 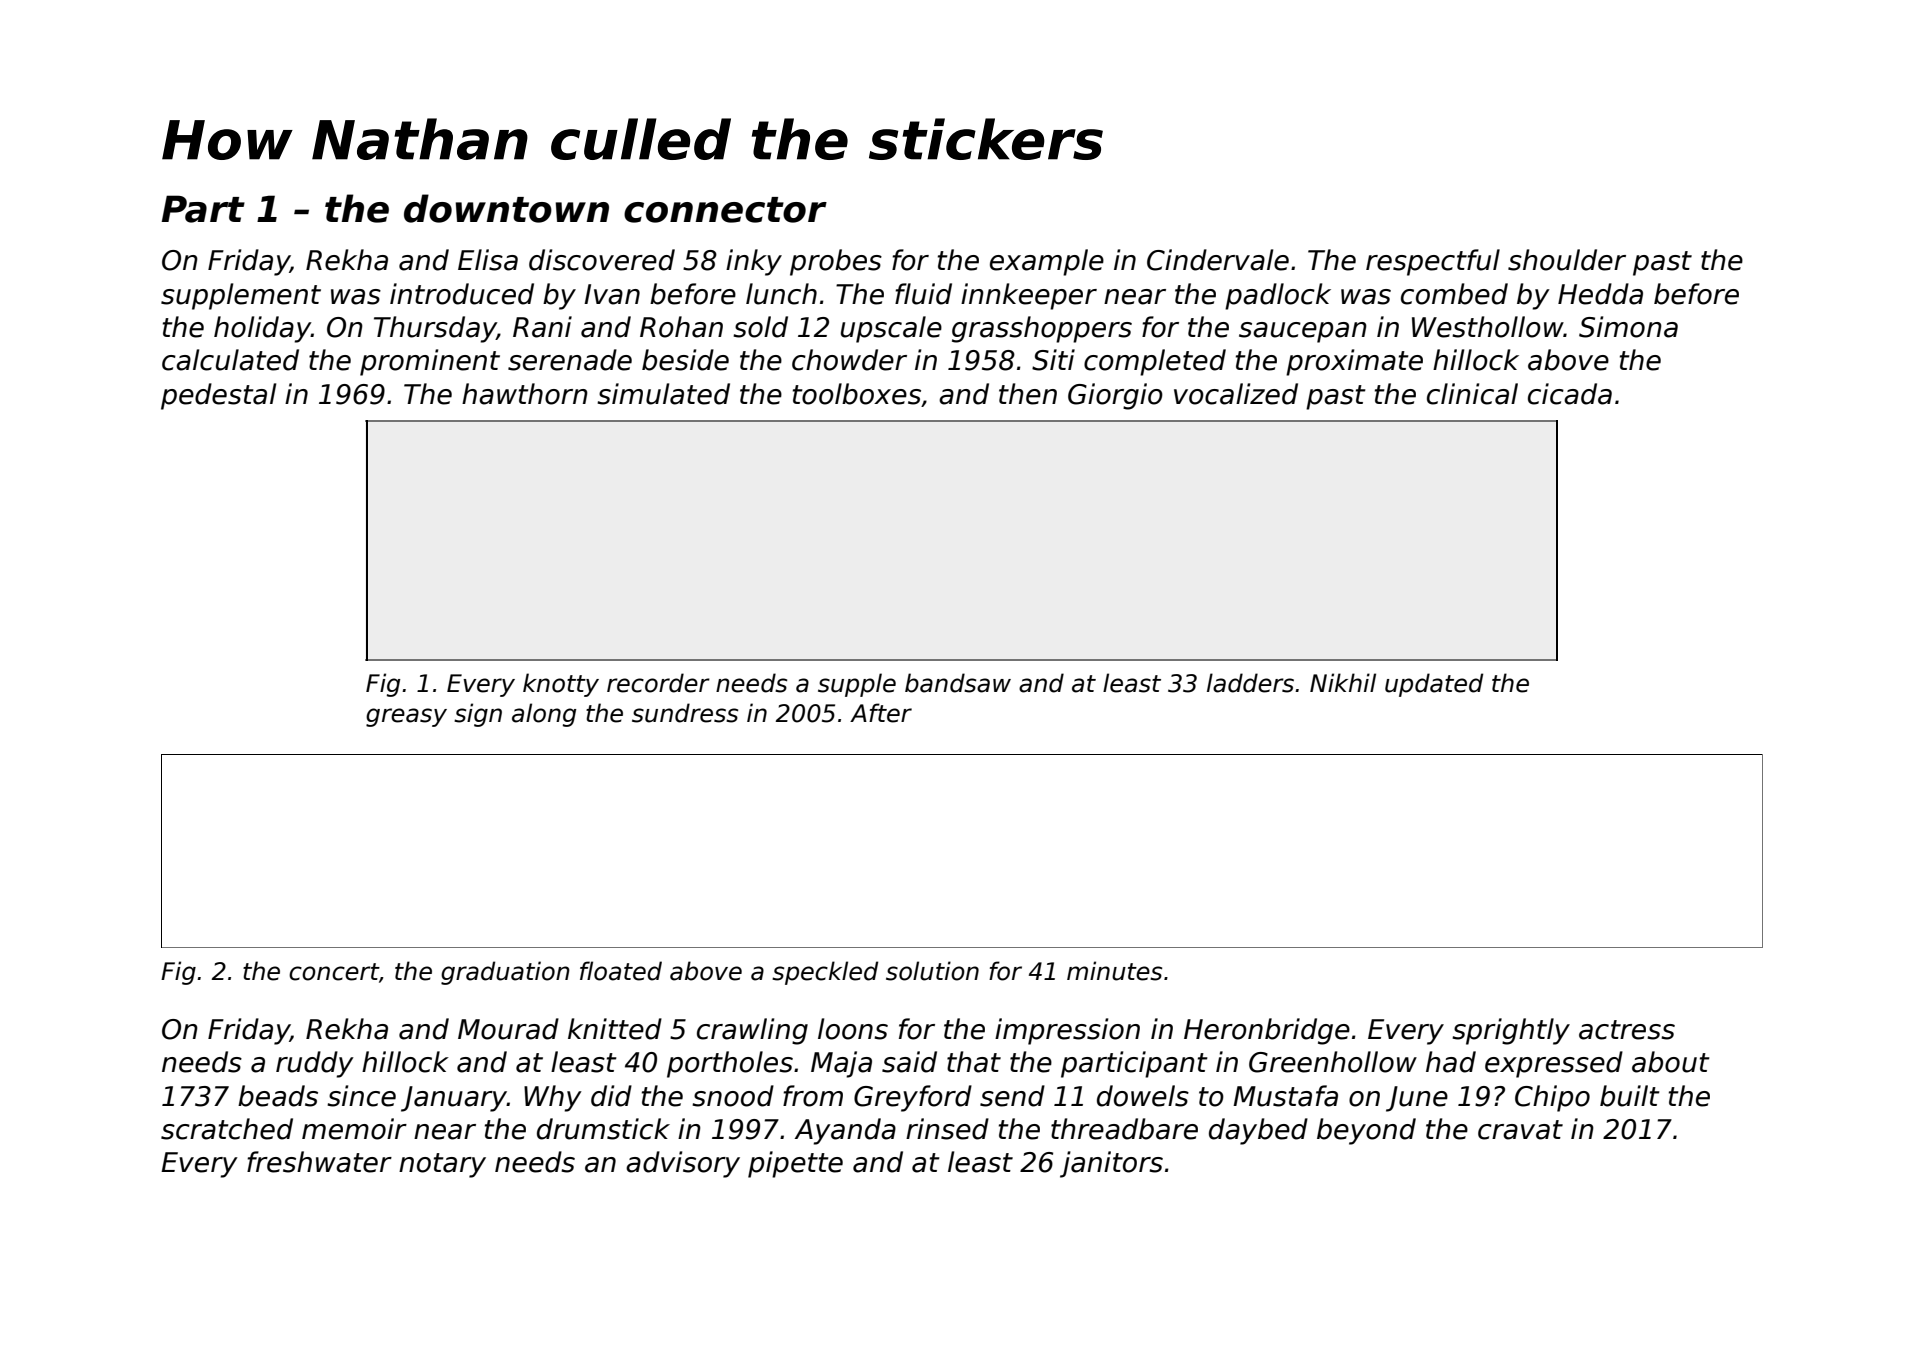 What do you see at coordinates (506, 208) in the image?
I see `downtown` at bounding box center [506, 208].
